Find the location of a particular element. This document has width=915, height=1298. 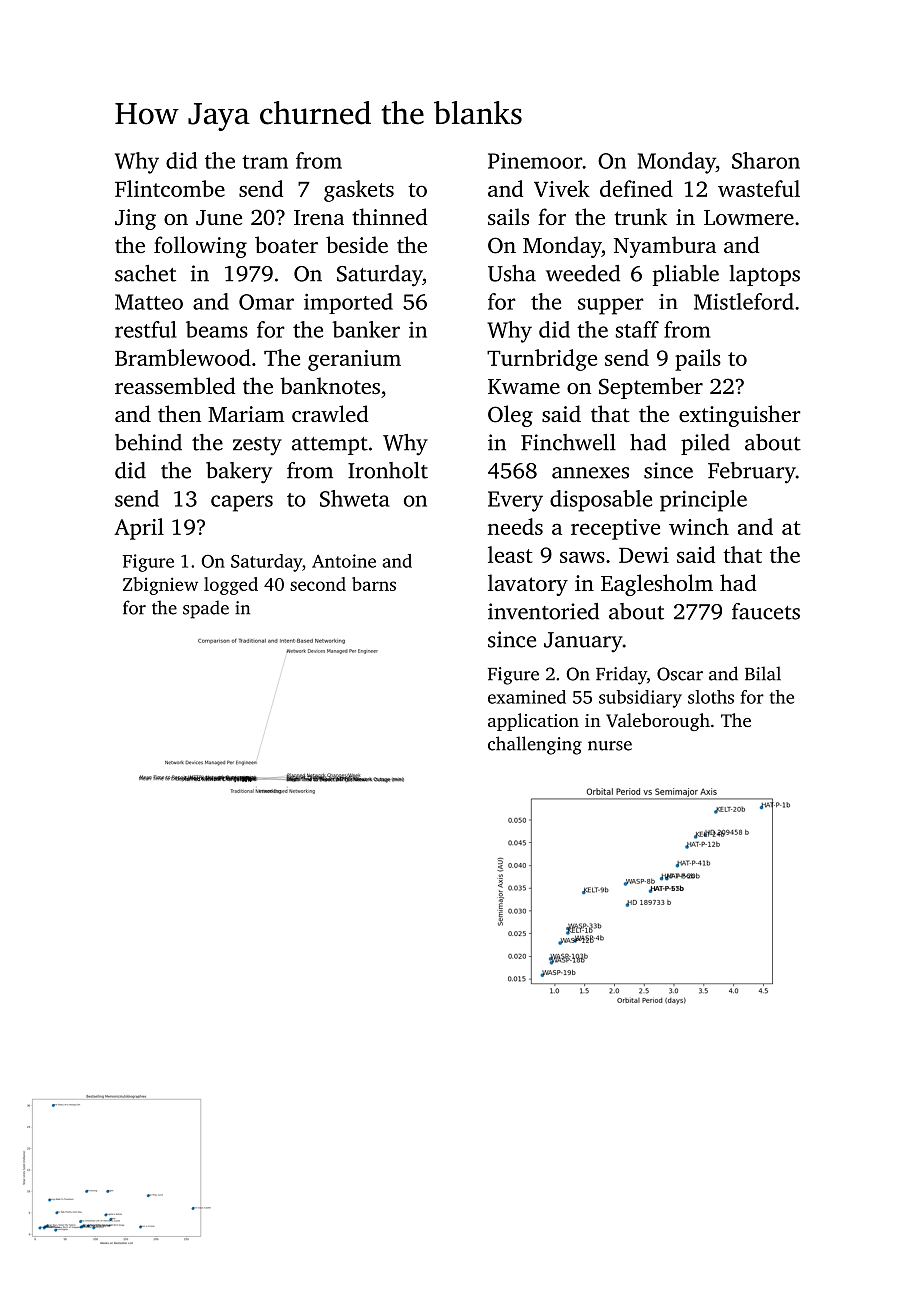

laptops is located at coordinates (764, 275).
